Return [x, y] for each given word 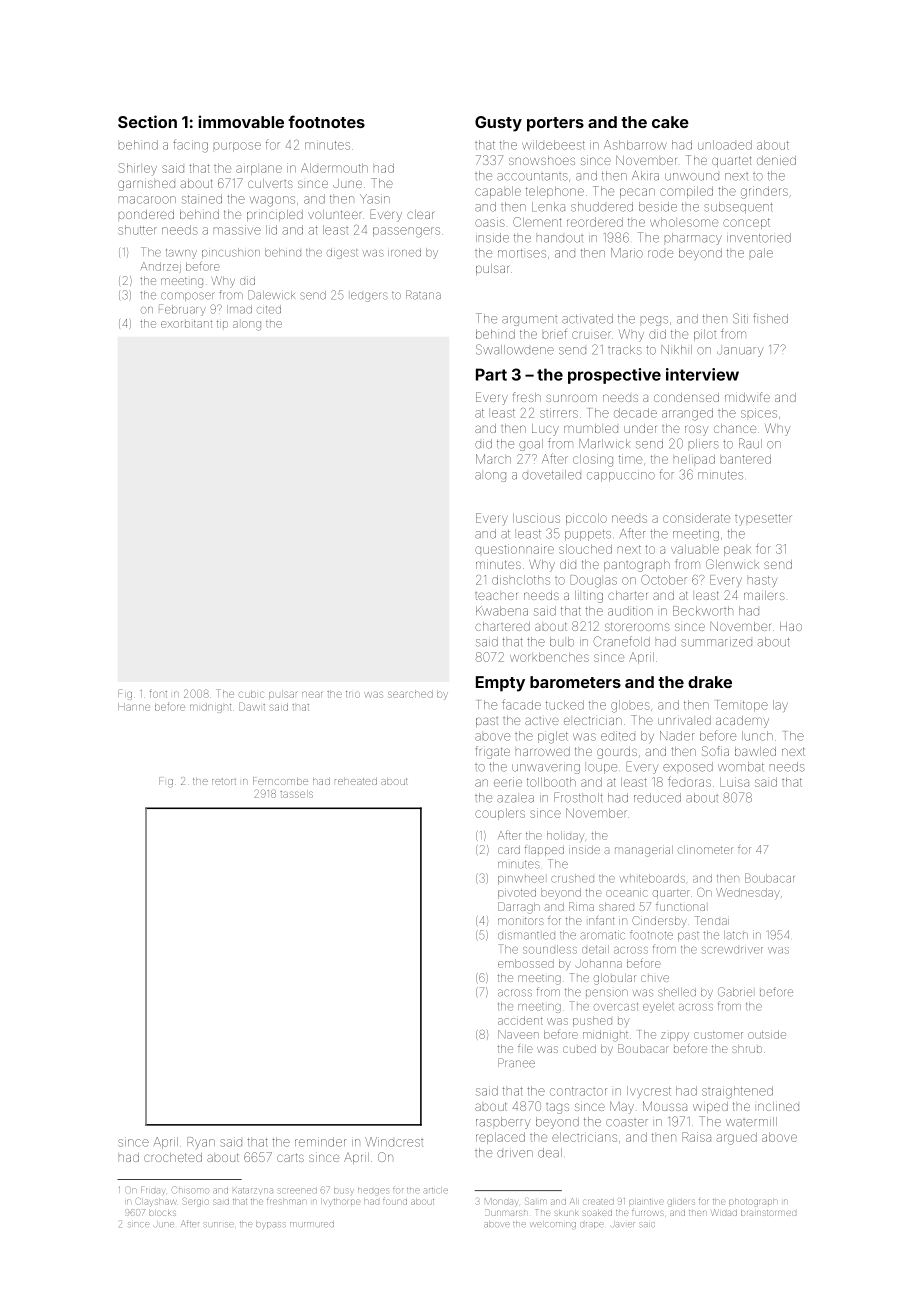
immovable [241, 121]
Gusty [498, 124]
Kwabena [502, 611]
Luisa [734, 782]
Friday [152, 1190]
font [158, 693]
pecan [637, 193]
